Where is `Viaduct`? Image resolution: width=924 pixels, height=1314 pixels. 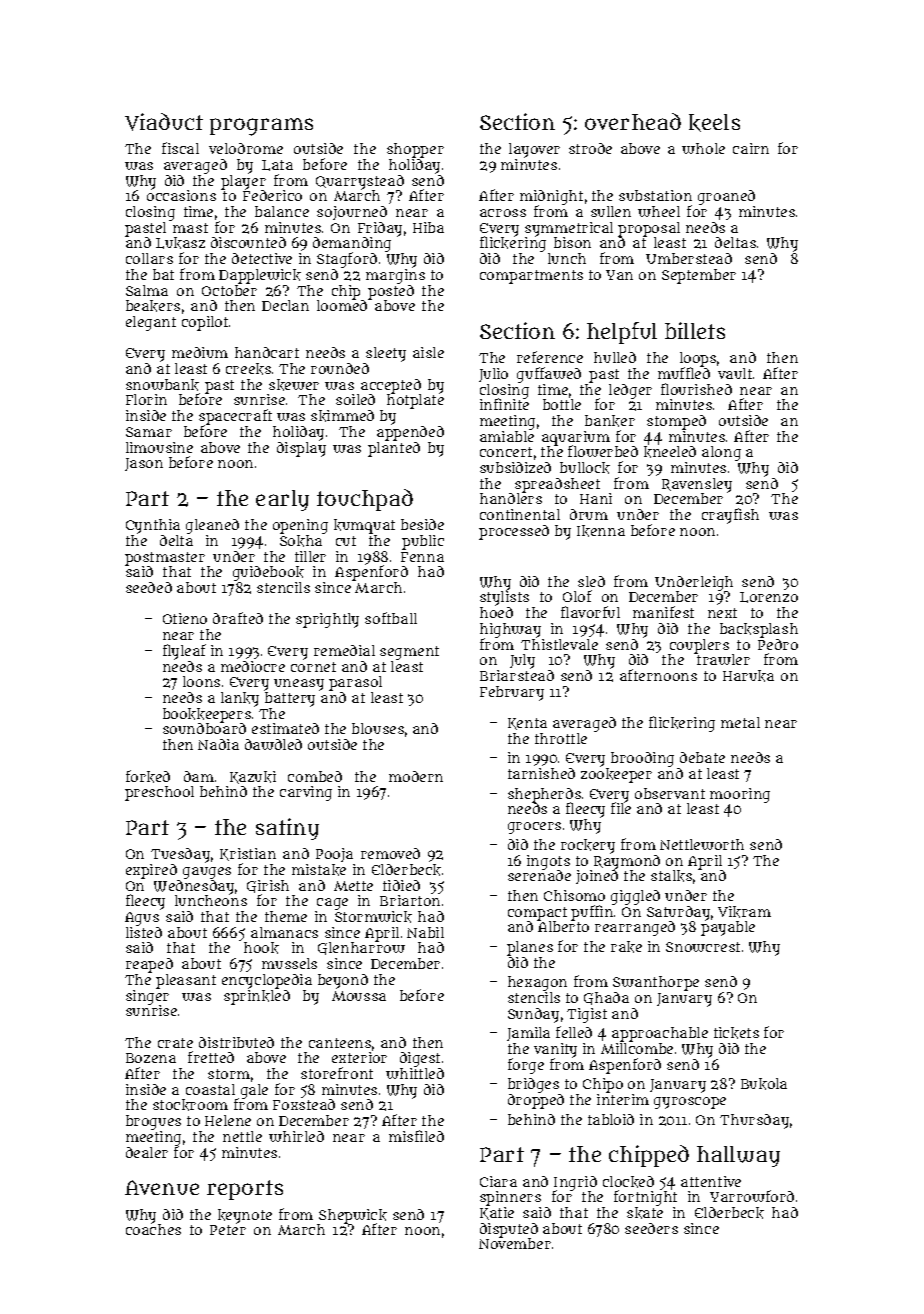
Viaduct is located at coordinates (164, 122).
